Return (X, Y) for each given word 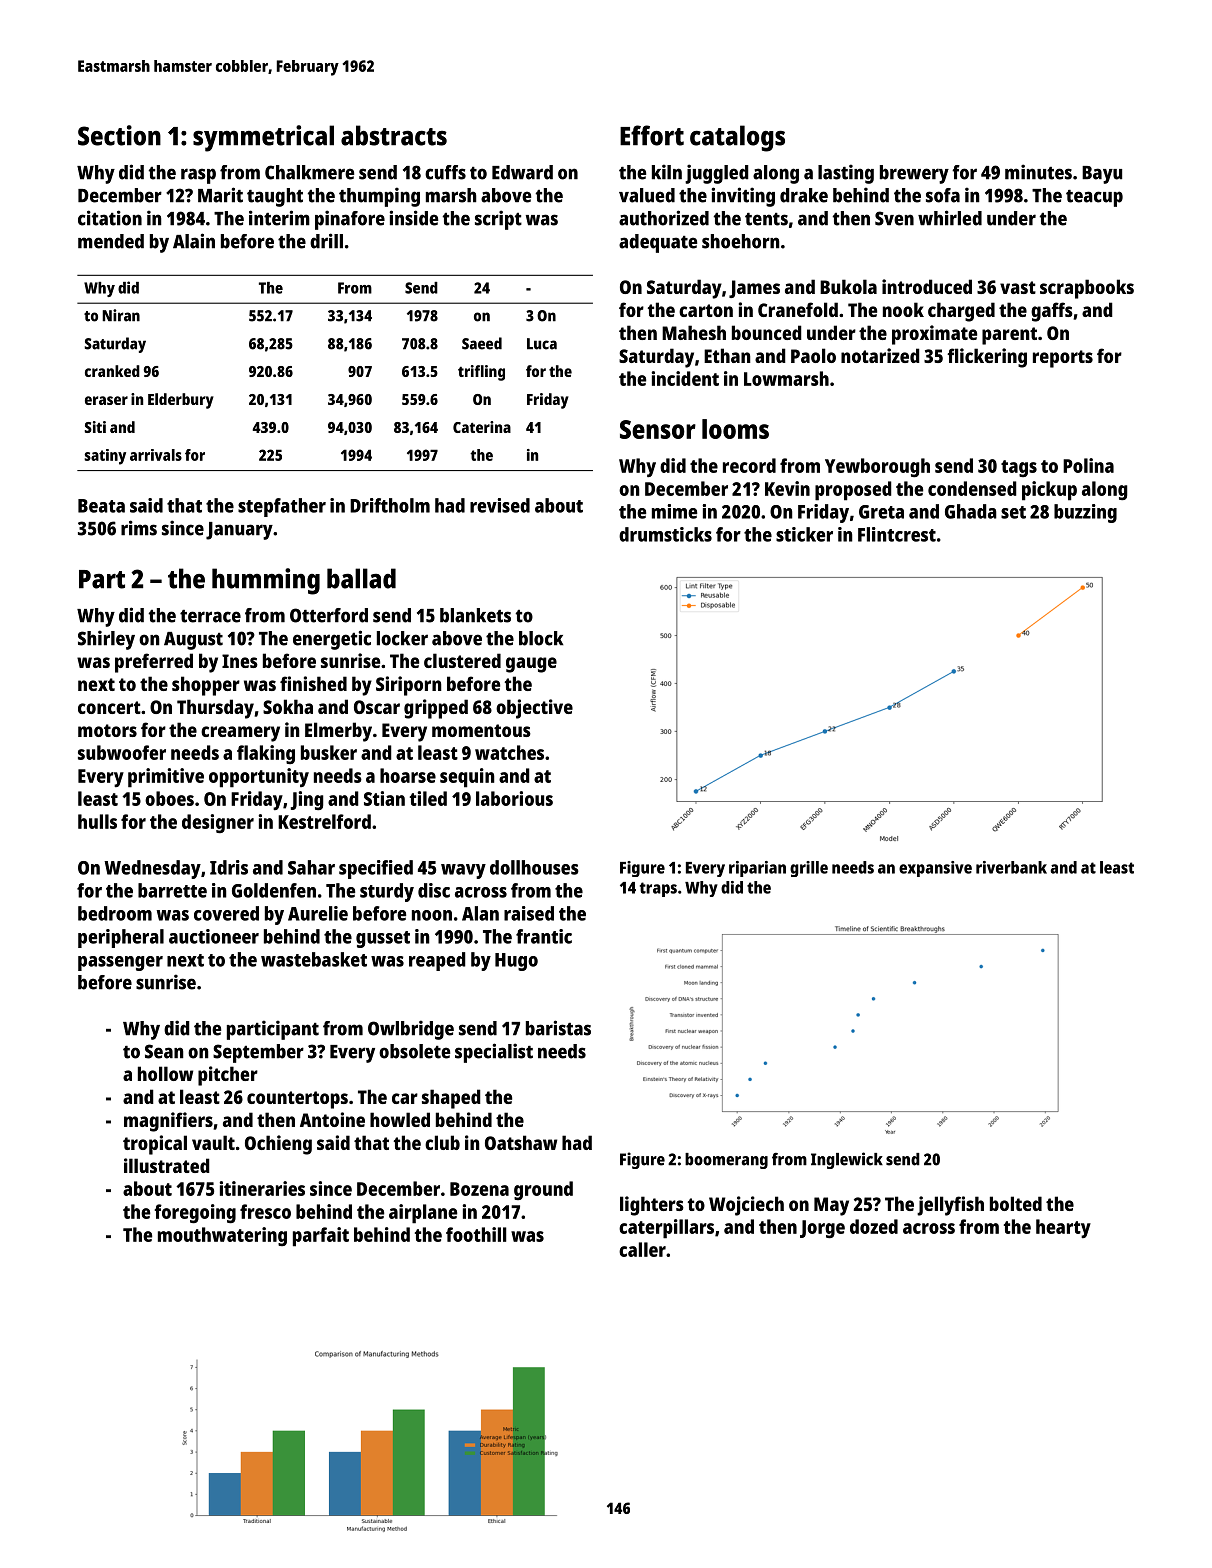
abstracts (394, 135)
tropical (155, 1145)
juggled (717, 174)
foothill (476, 1234)
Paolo (813, 355)
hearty (1063, 1228)
